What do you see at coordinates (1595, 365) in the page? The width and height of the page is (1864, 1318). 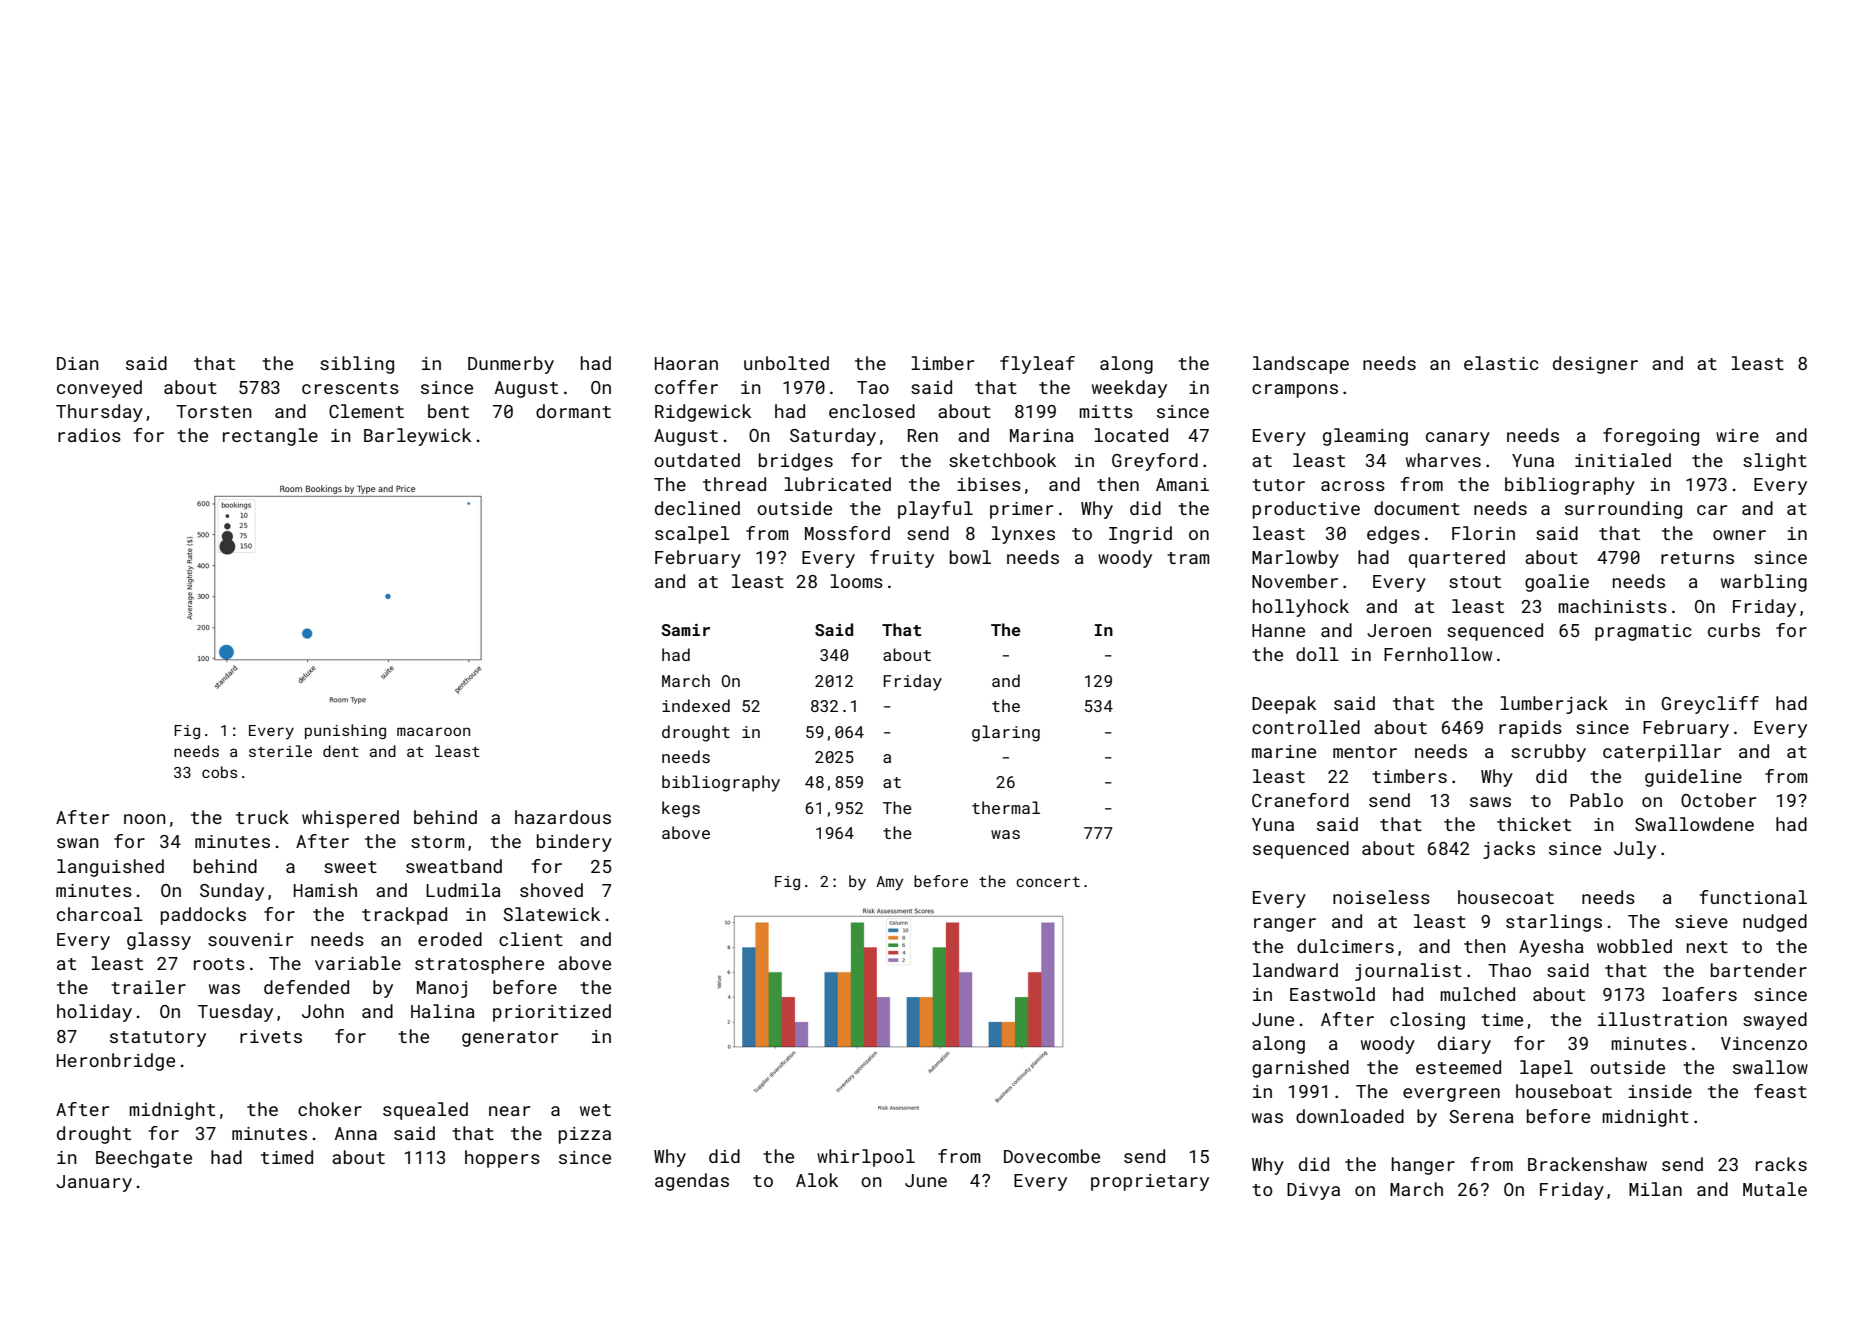 I see `designer` at bounding box center [1595, 365].
